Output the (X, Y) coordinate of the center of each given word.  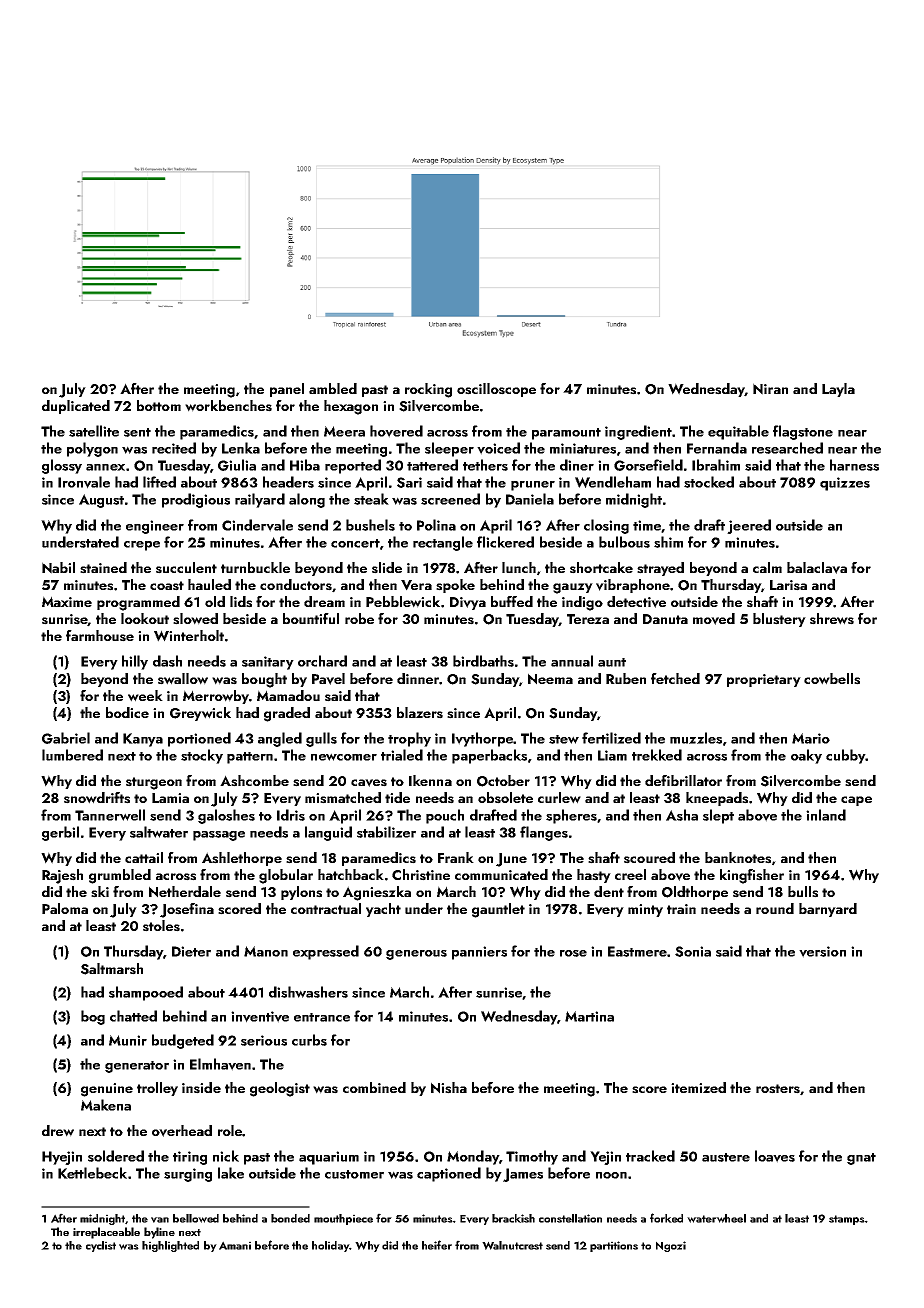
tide (397, 797)
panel (287, 390)
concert (355, 543)
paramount (566, 434)
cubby (845, 756)
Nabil (58, 568)
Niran (770, 389)
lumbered (72, 755)
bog (93, 1017)
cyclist (101, 1246)
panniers (479, 953)
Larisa (788, 585)
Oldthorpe (695, 893)
